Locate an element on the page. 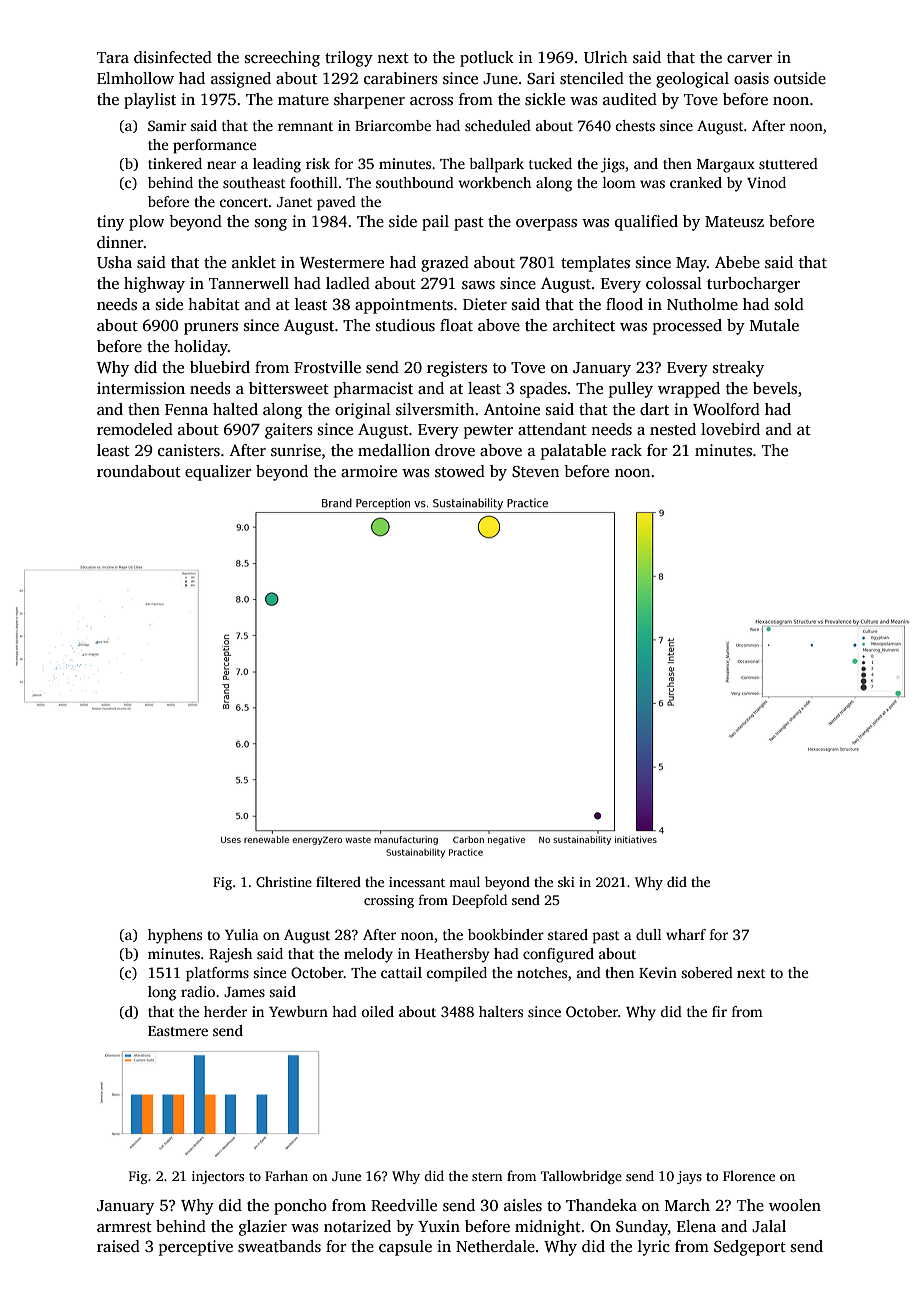 The height and width of the document is (1308, 924). equalizer is located at coordinates (218, 473).
